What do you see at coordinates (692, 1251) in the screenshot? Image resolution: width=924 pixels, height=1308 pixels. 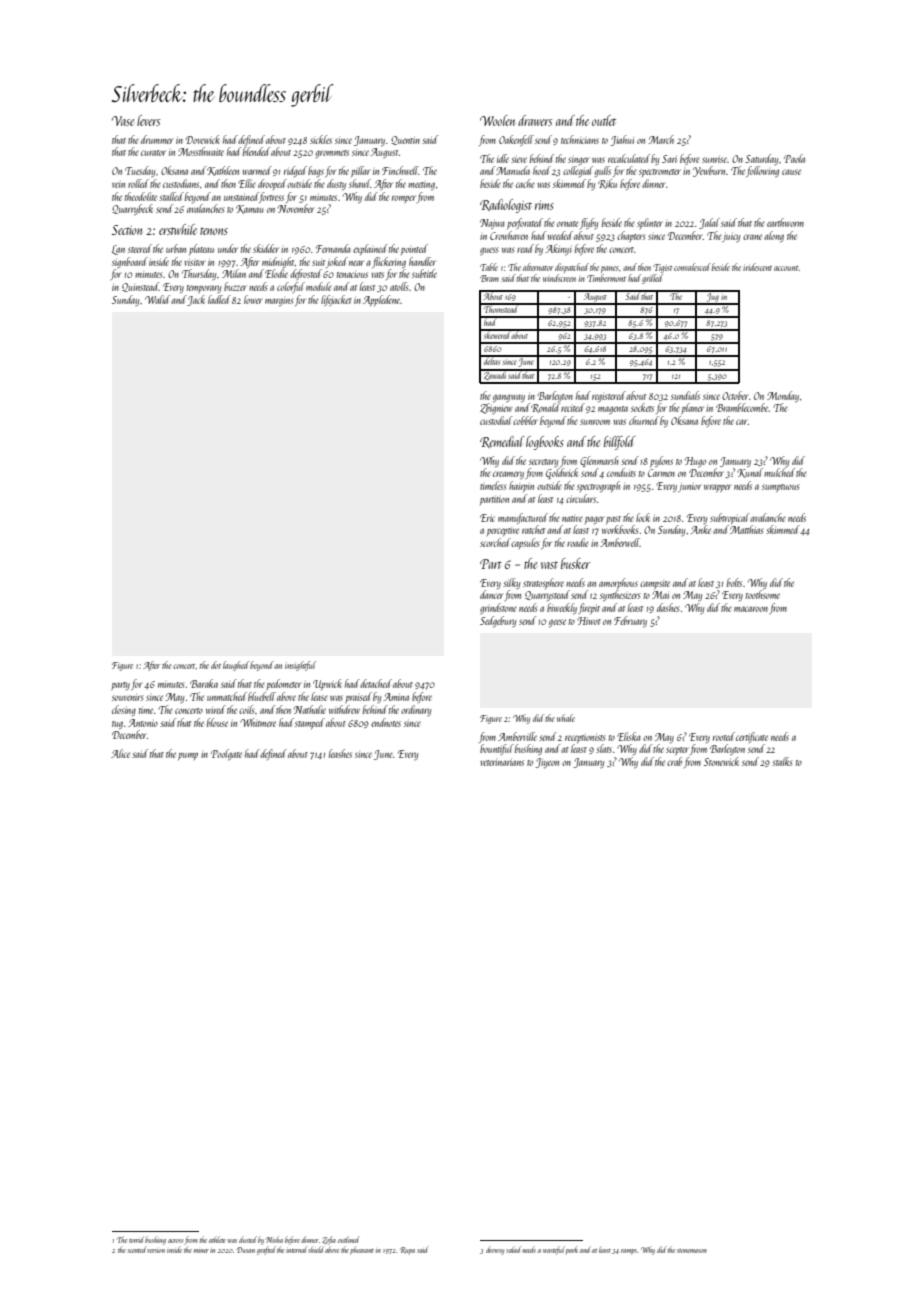 I see `stonemason` at bounding box center [692, 1251].
